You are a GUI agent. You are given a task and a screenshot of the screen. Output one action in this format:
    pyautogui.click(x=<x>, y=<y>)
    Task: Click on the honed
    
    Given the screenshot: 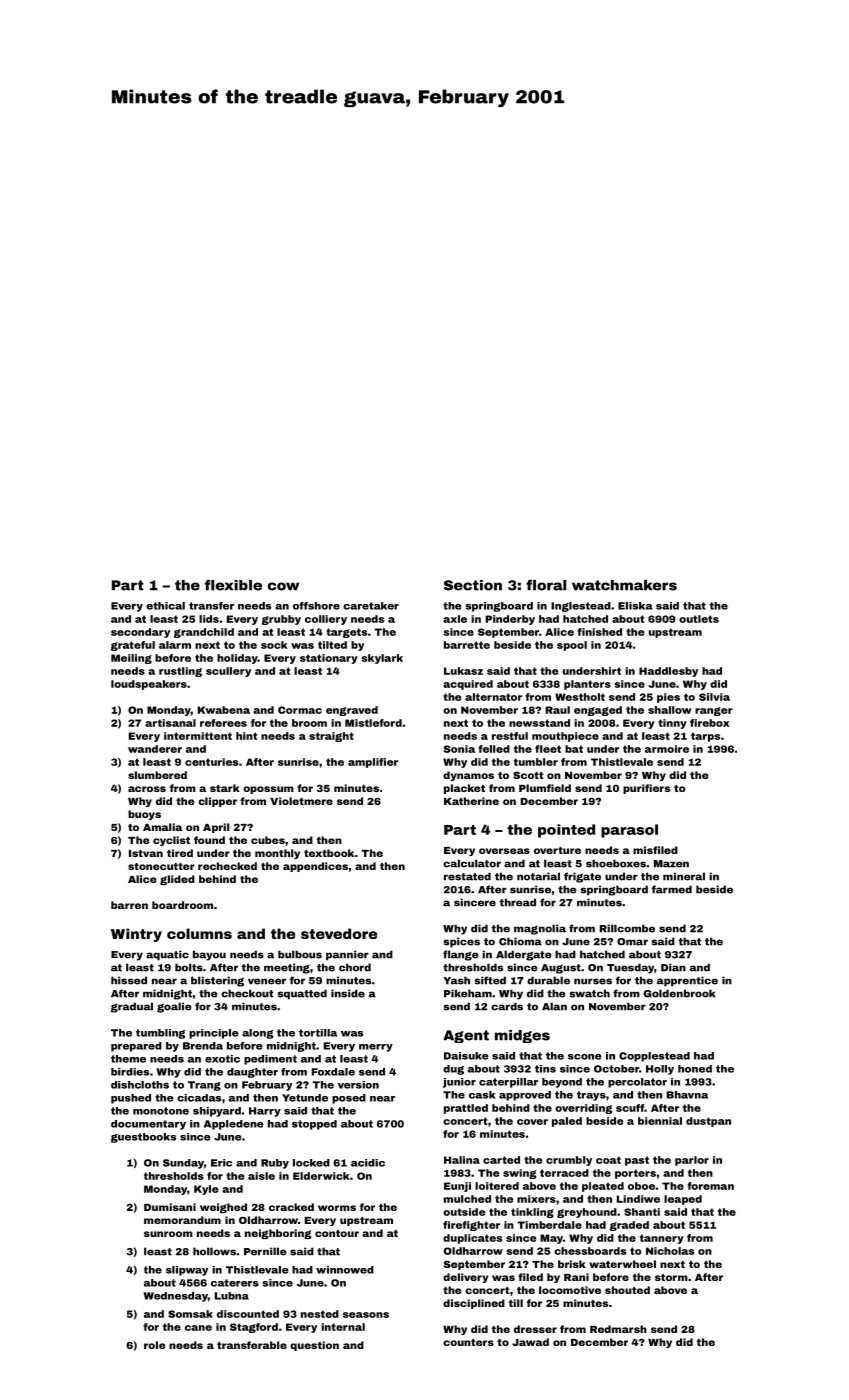 What is the action you would take?
    pyautogui.click(x=695, y=1069)
